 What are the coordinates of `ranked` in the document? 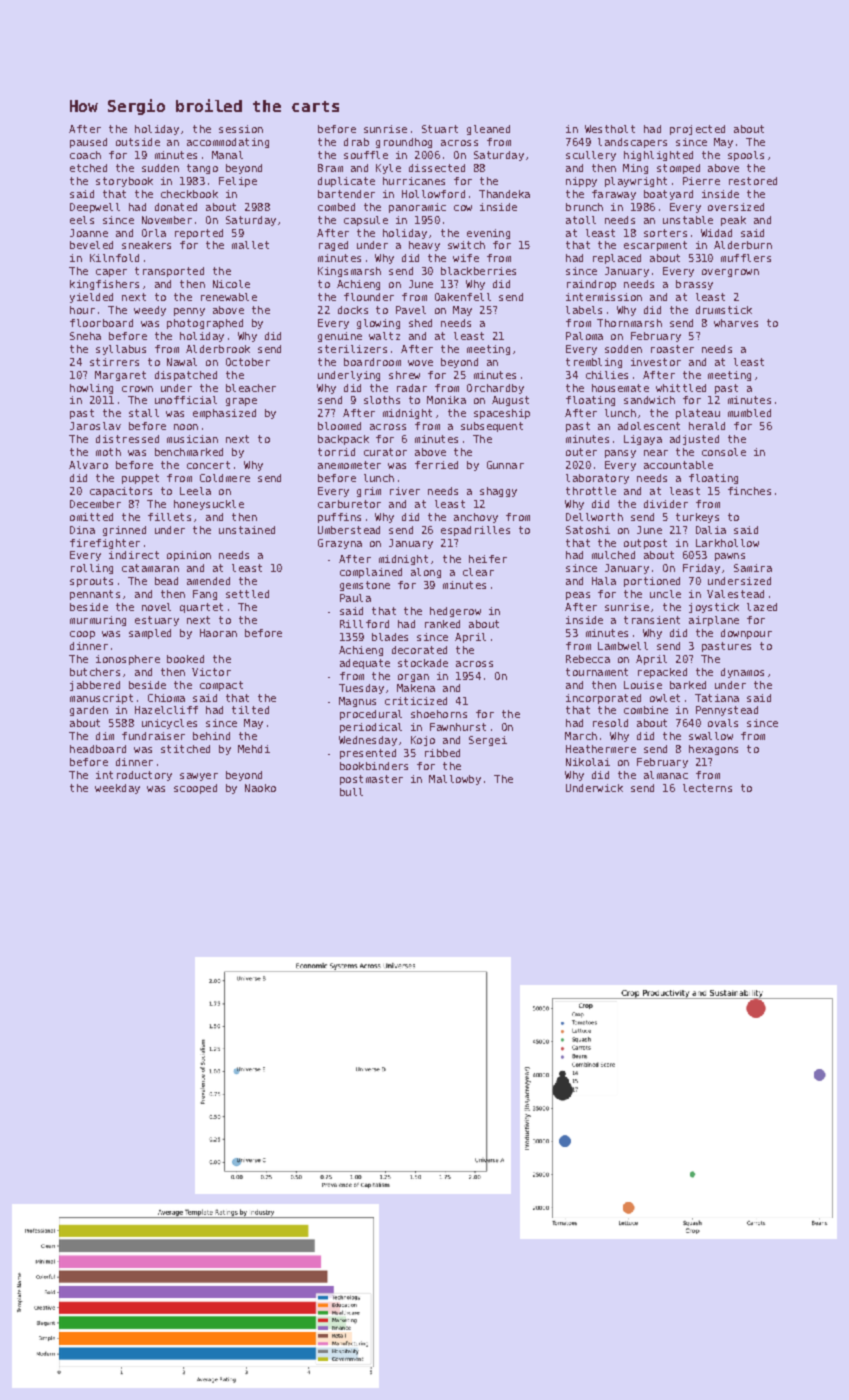 It's located at (442, 624).
